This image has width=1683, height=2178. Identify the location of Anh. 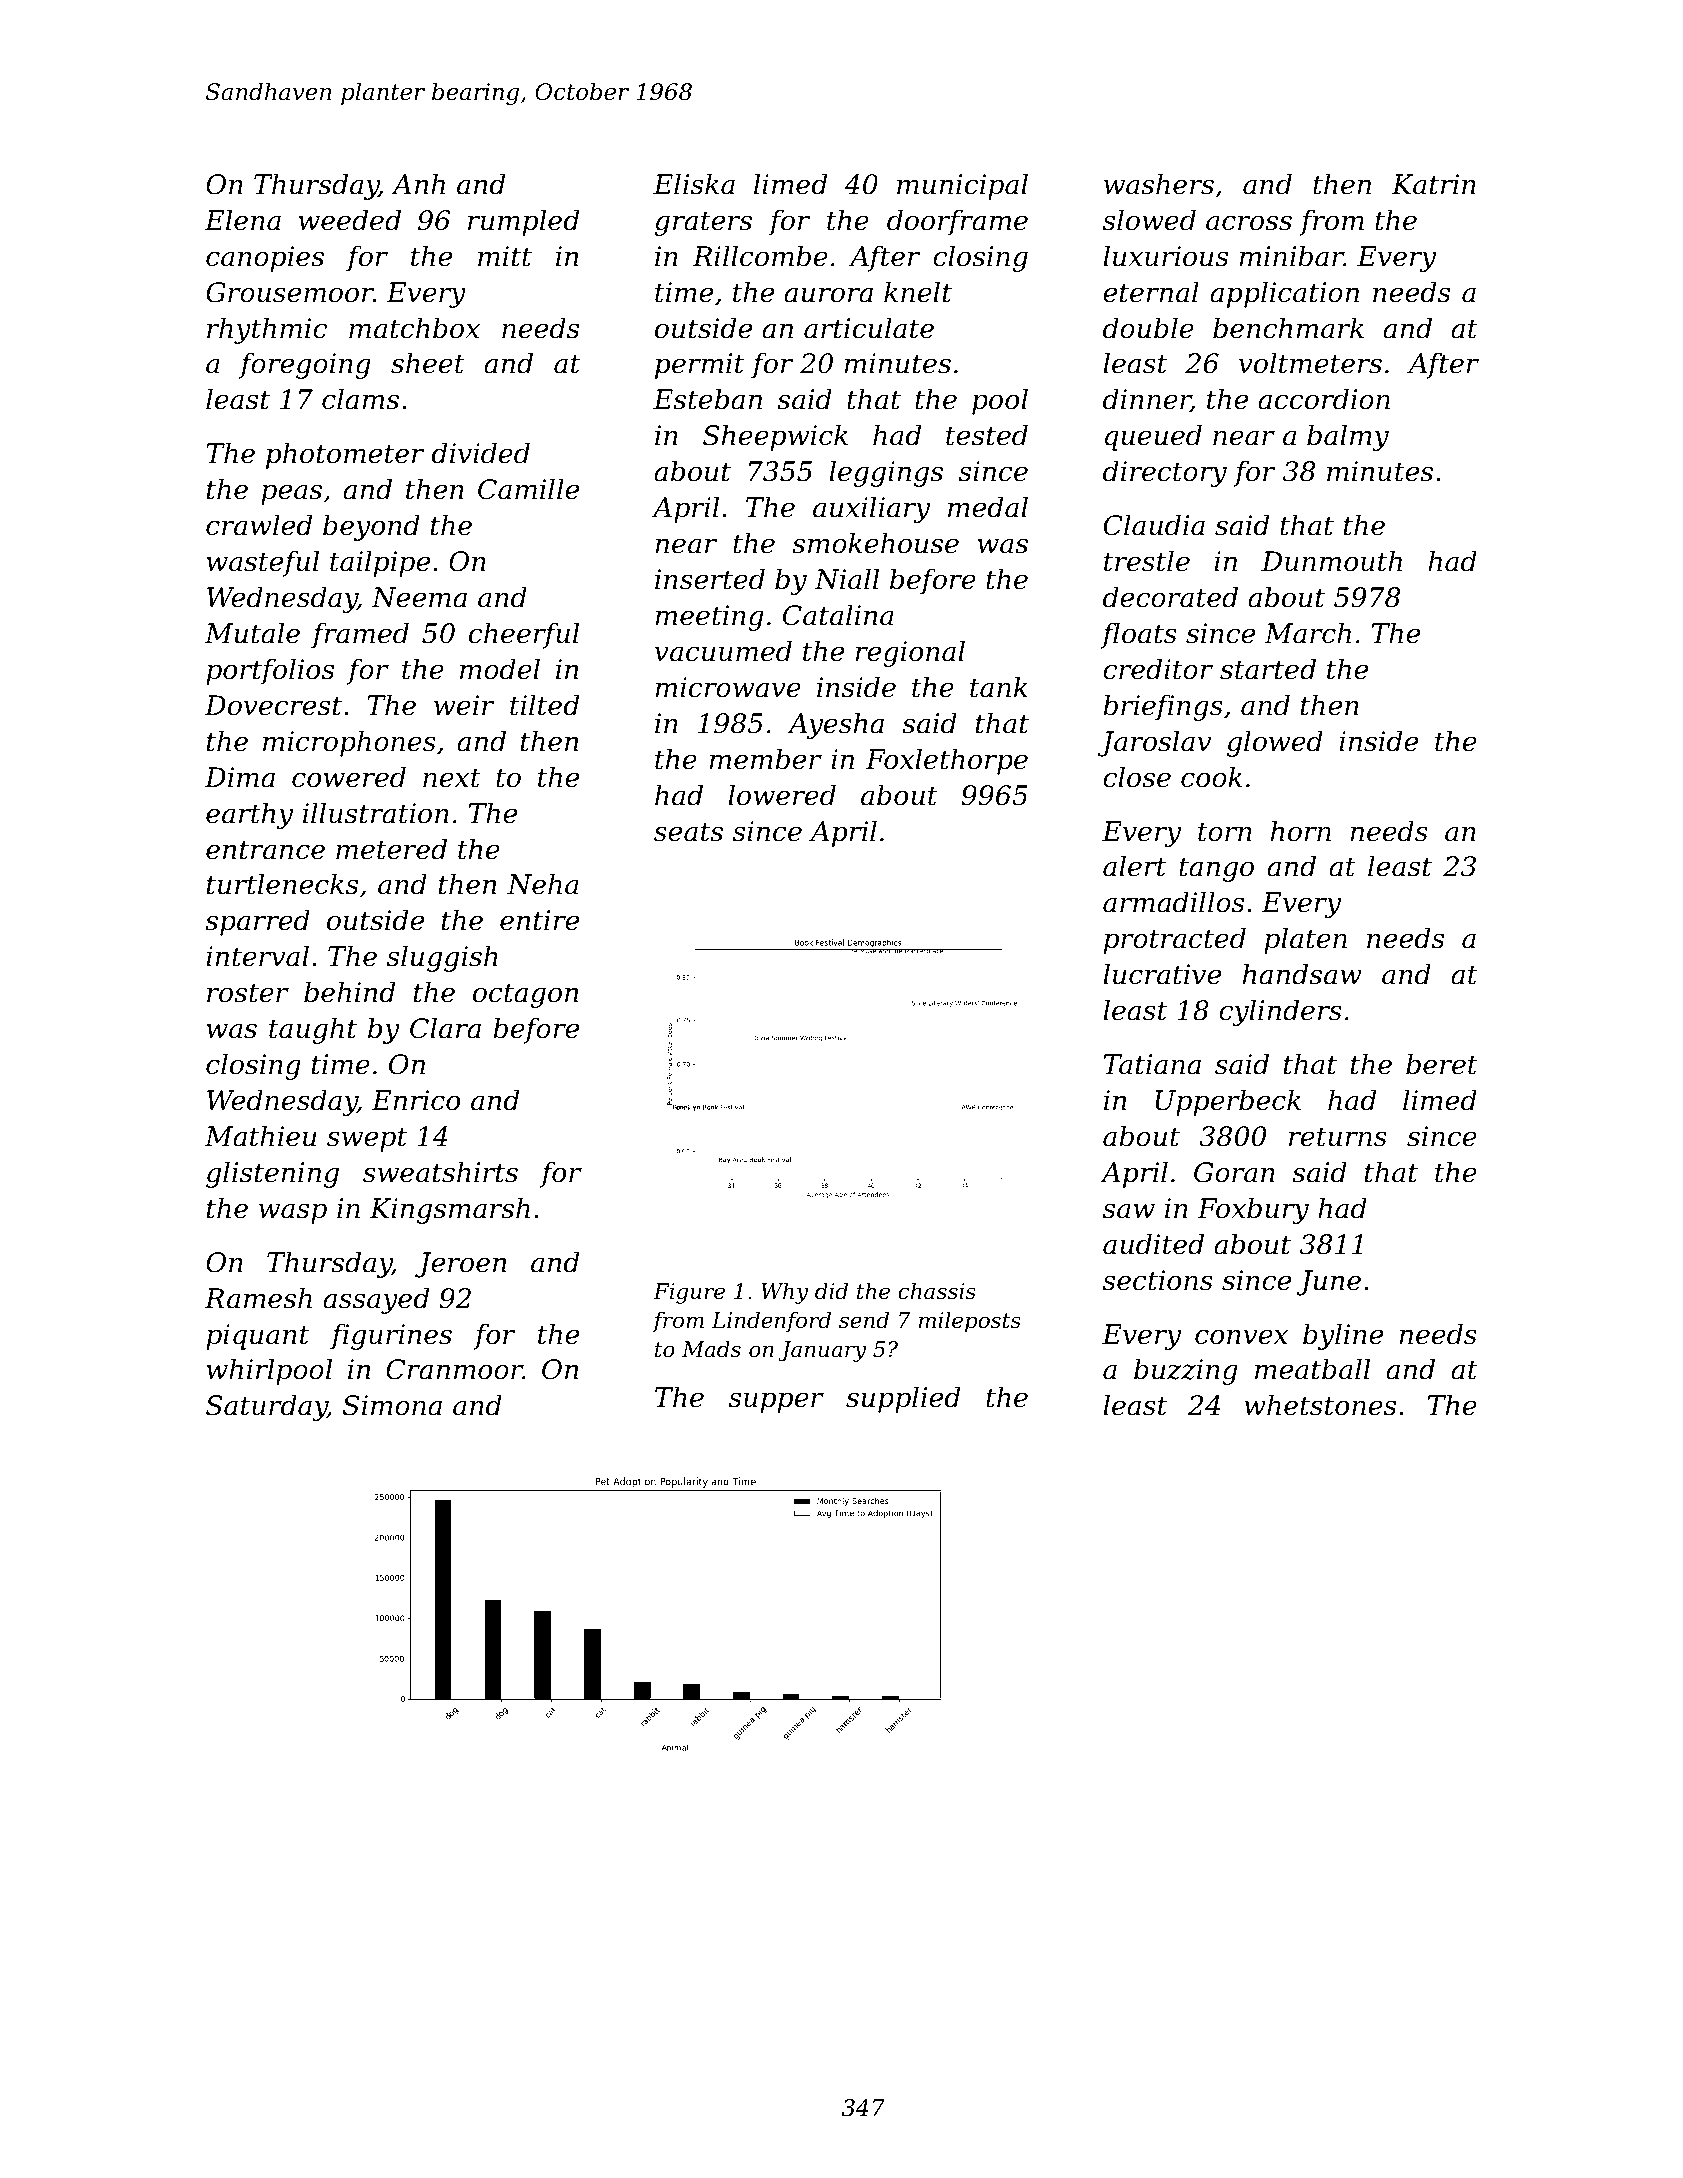
(418, 183).
